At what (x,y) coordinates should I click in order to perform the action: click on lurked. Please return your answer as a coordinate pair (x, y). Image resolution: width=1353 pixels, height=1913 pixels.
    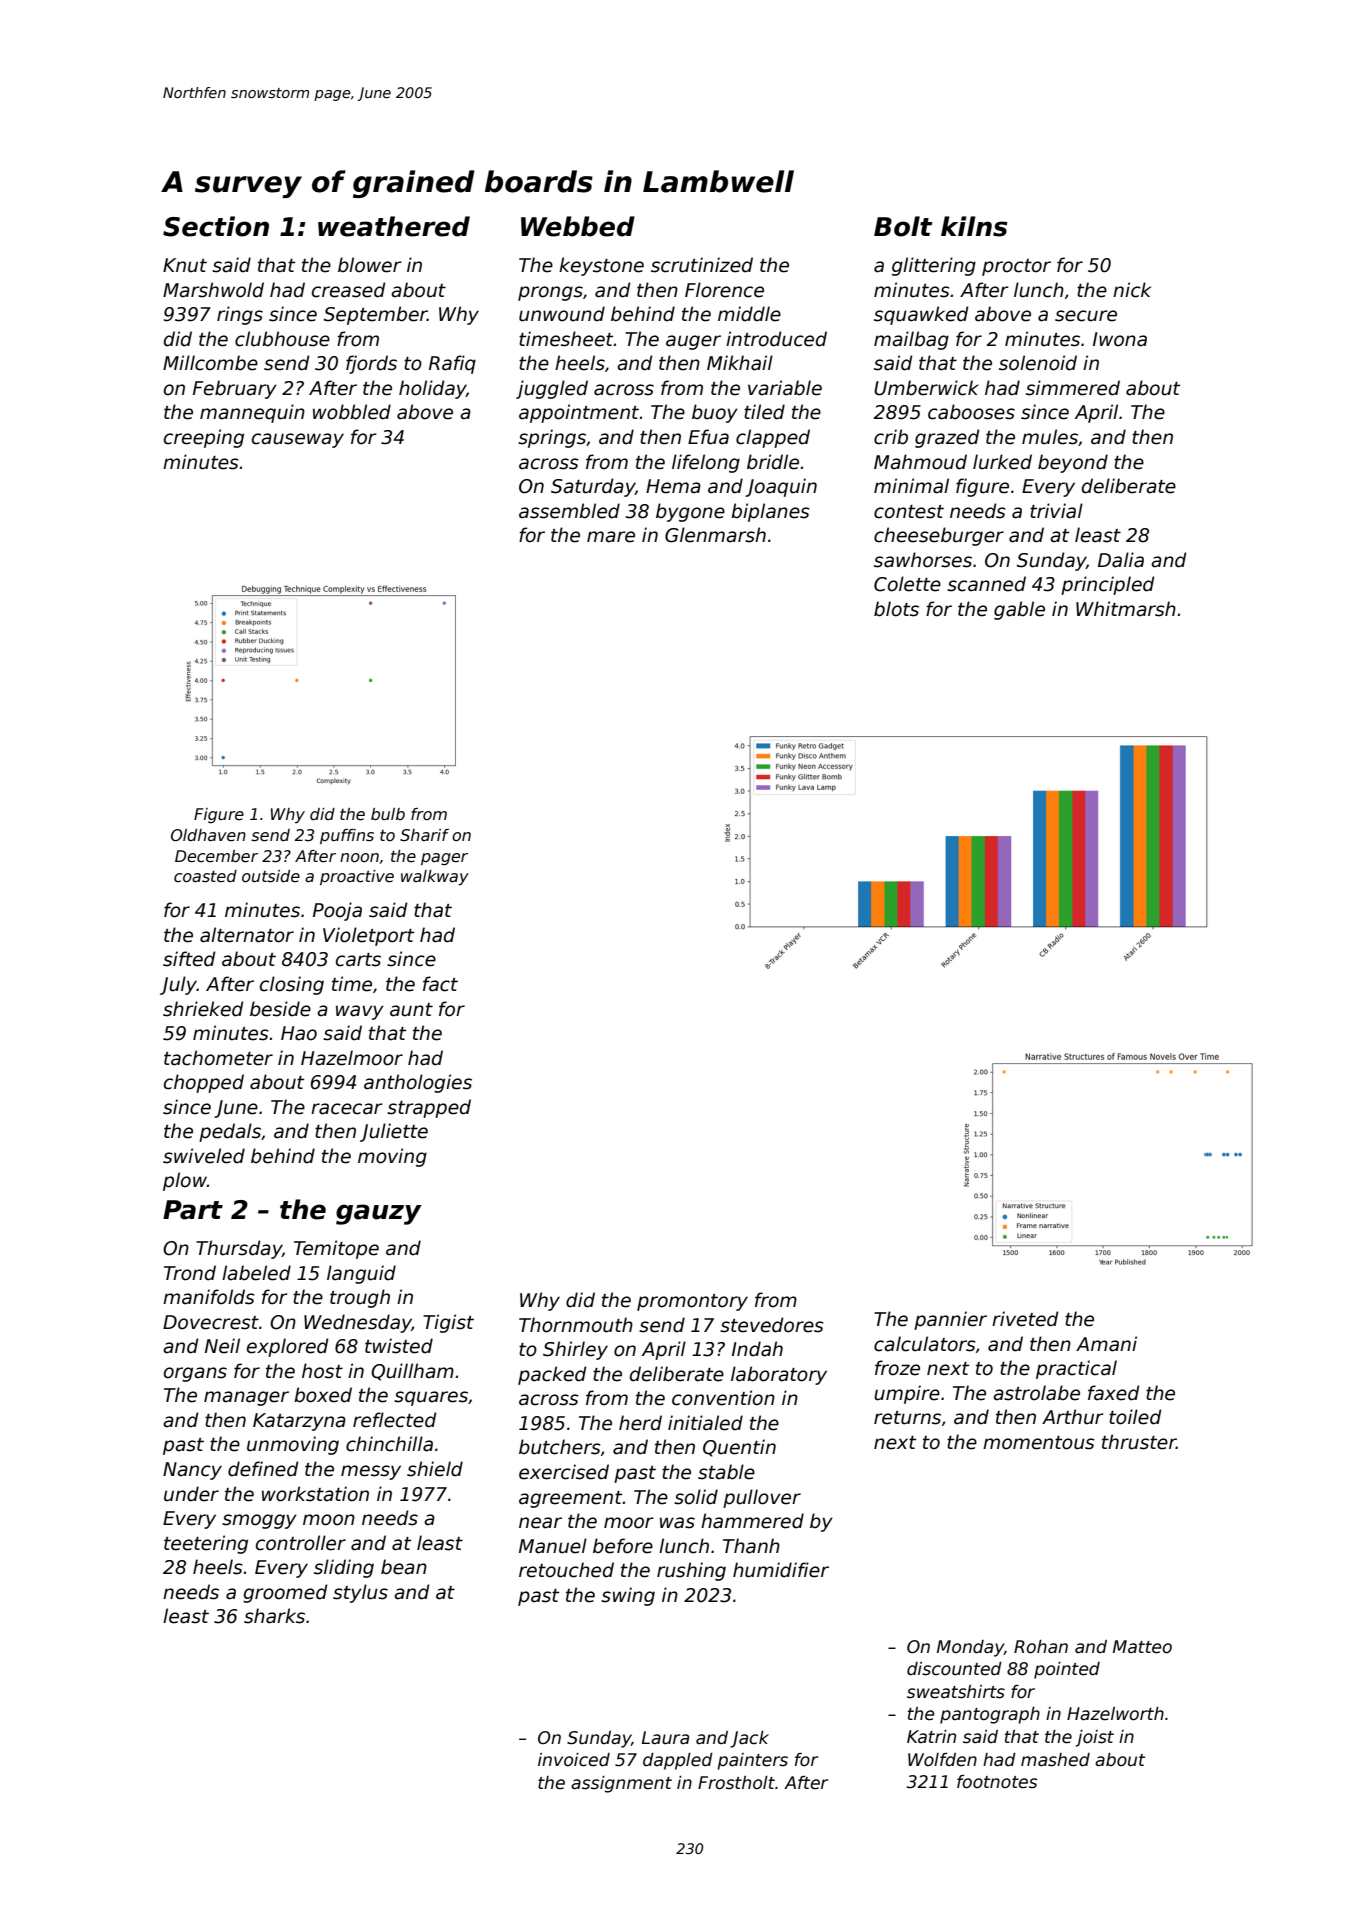
    Looking at the image, I should click on (1002, 462).
